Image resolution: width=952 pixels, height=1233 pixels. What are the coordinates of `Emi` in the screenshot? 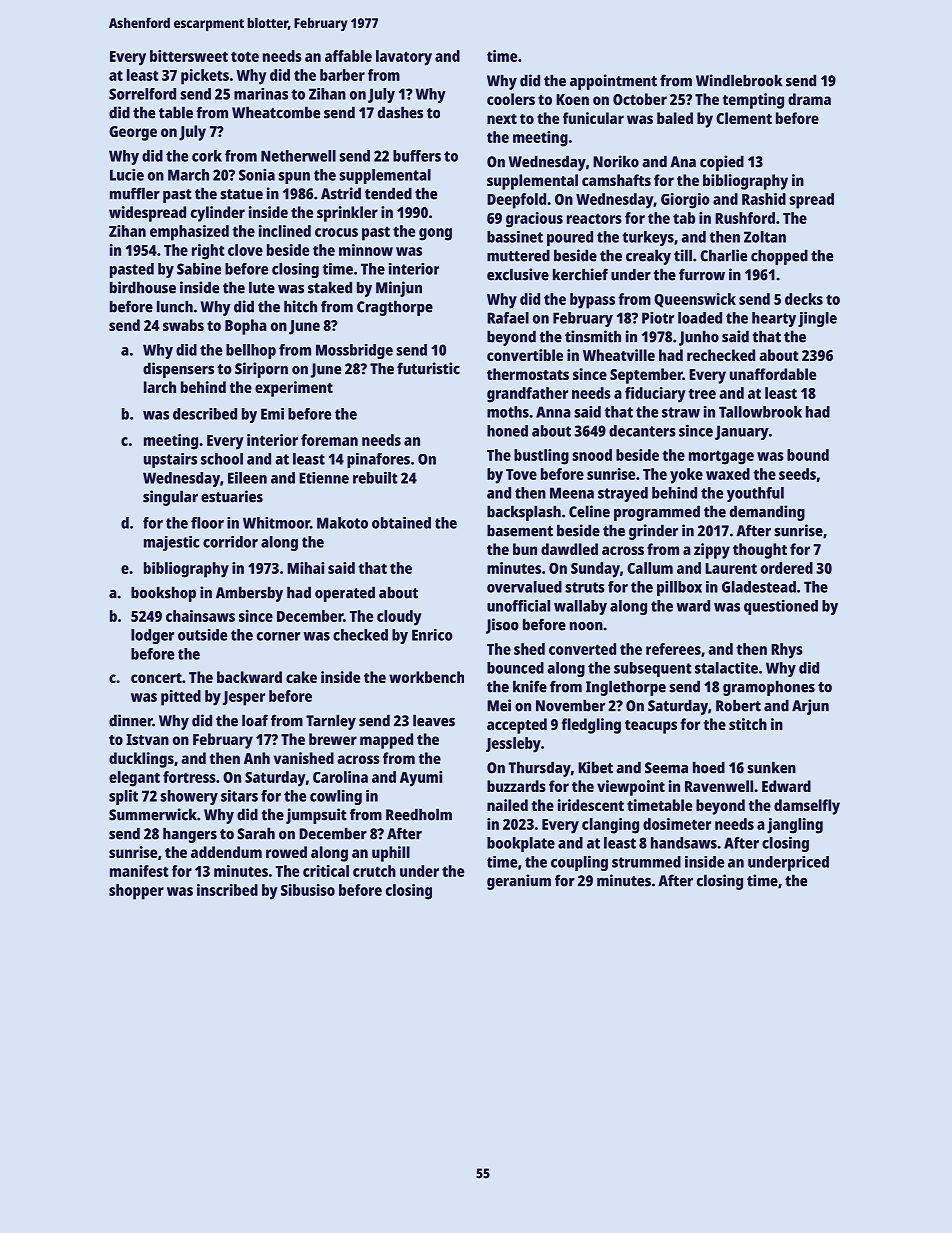 It's located at (272, 414).
